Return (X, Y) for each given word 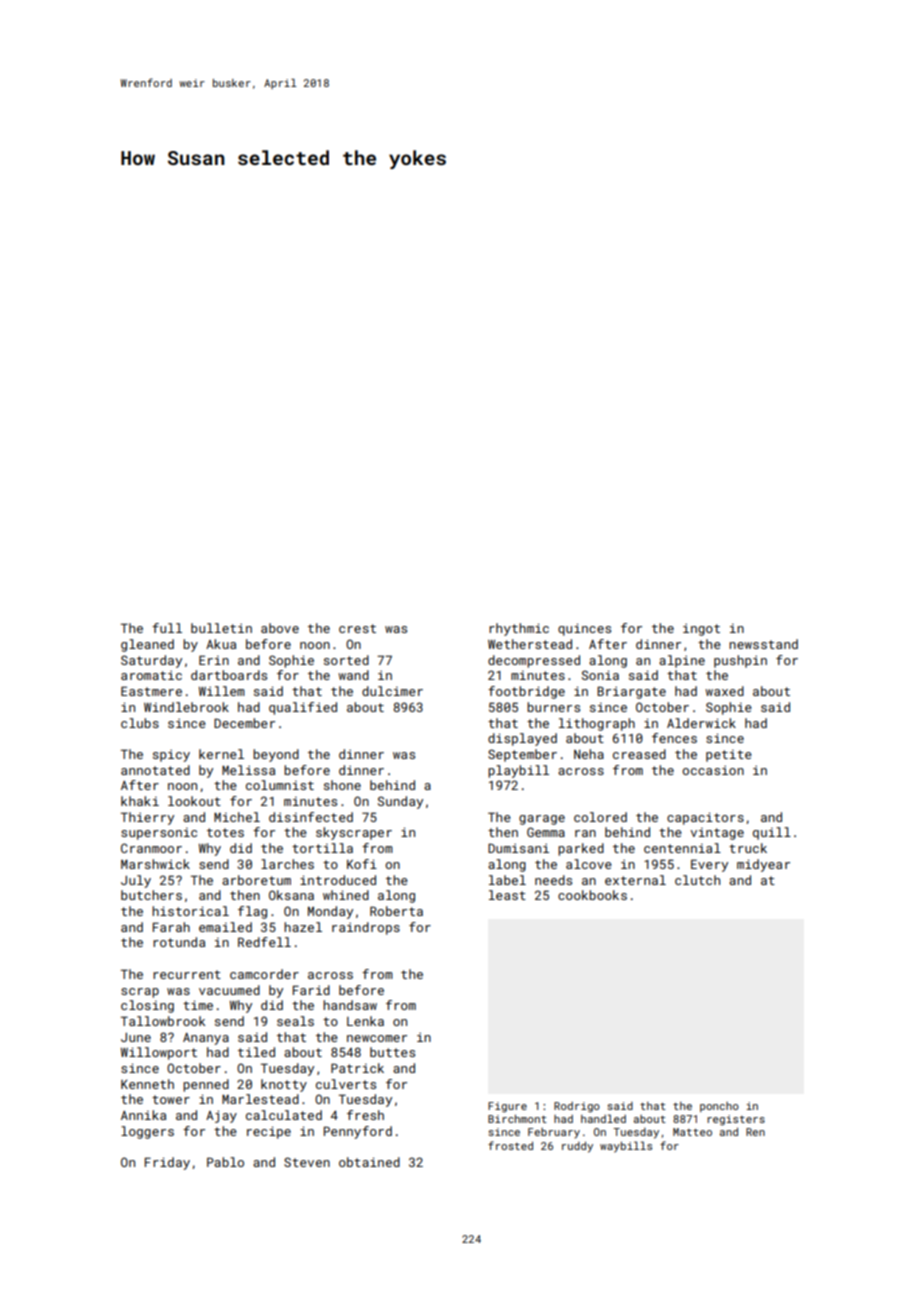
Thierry (147, 818)
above (280, 628)
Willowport (159, 1053)
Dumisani (518, 848)
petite (729, 756)
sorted (346, 660)
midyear (763, 865)
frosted (510, 1145)
